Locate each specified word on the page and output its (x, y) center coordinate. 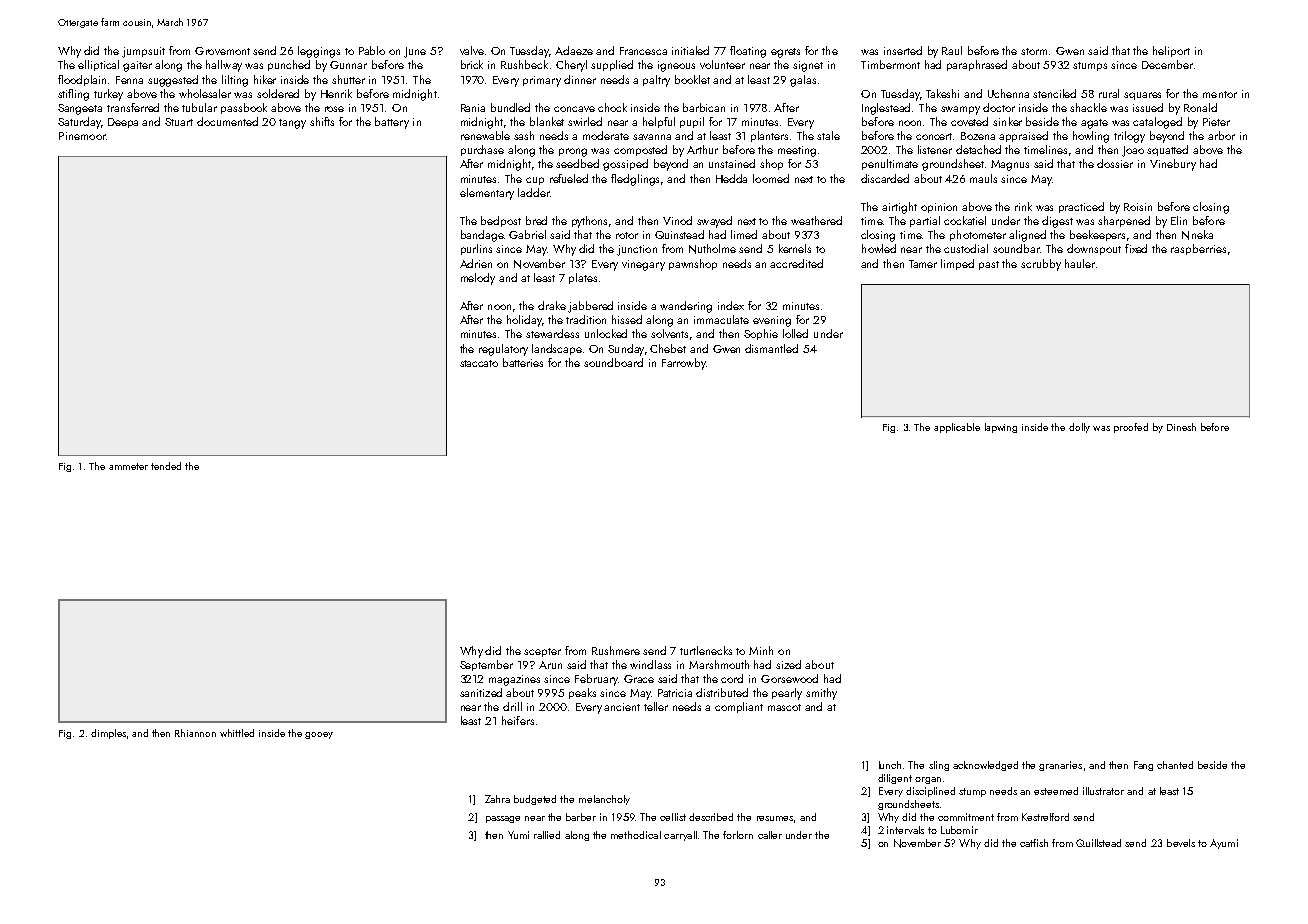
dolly (1079, 428)
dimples (108, 734)
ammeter (128, 466)
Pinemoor (82, 136)
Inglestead (886, 109)
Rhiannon (195, 733)
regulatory (503, 350)
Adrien (476, 263)
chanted (1175, 765)
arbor (1221, 135)
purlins (476, 249)
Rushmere (616, 650)
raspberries (1198, 249)
